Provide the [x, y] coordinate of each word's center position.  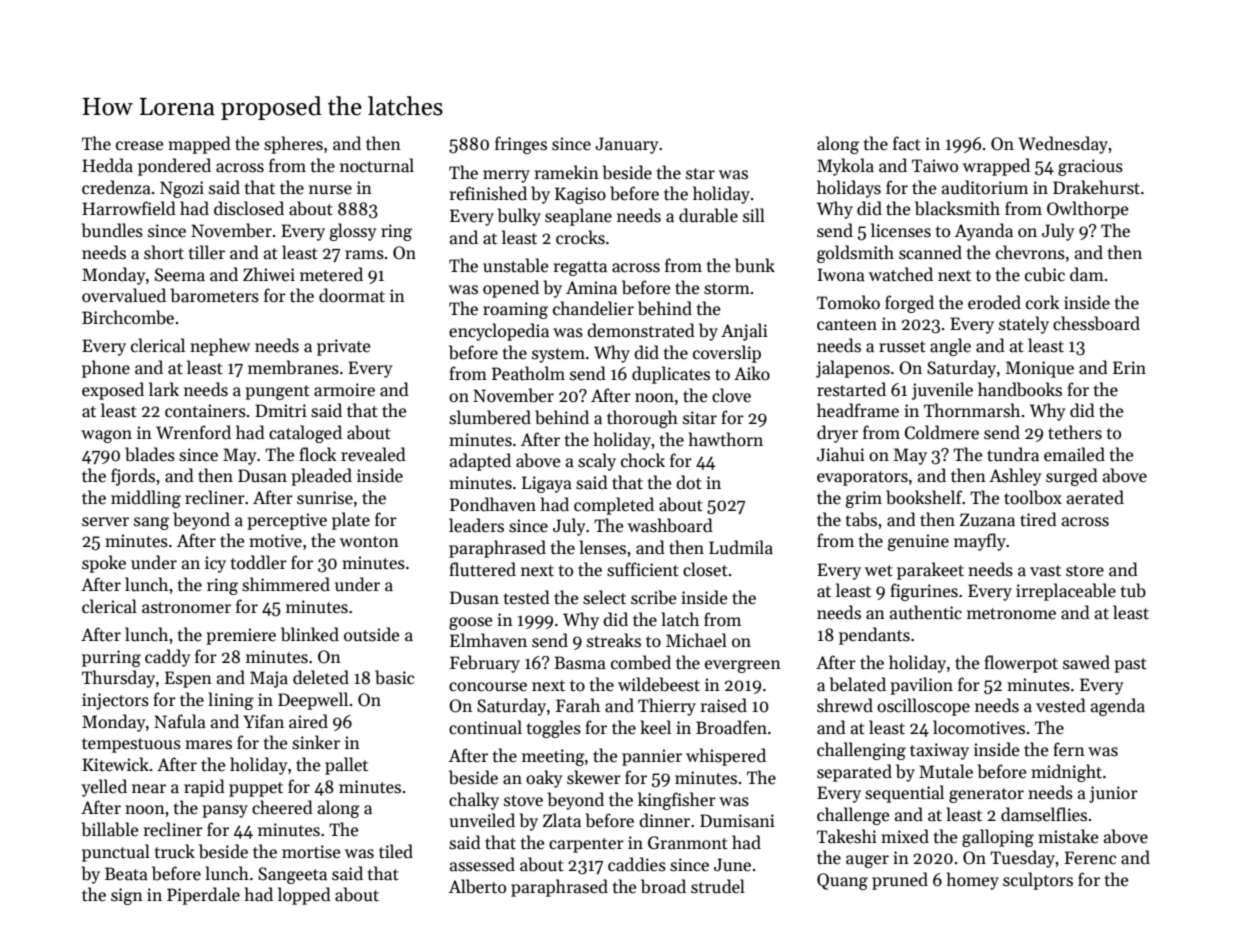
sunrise [325, 498]
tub [1133, 590]
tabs [861, 519]
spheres [293, 145]
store [1085, 571]
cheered [282, 807]
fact [907, 143]
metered [331, 274]
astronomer [186, 608]
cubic [1045, 274]
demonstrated [641, 330]
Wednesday [1063, 145]
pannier [652, 757]
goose [470, 623]
